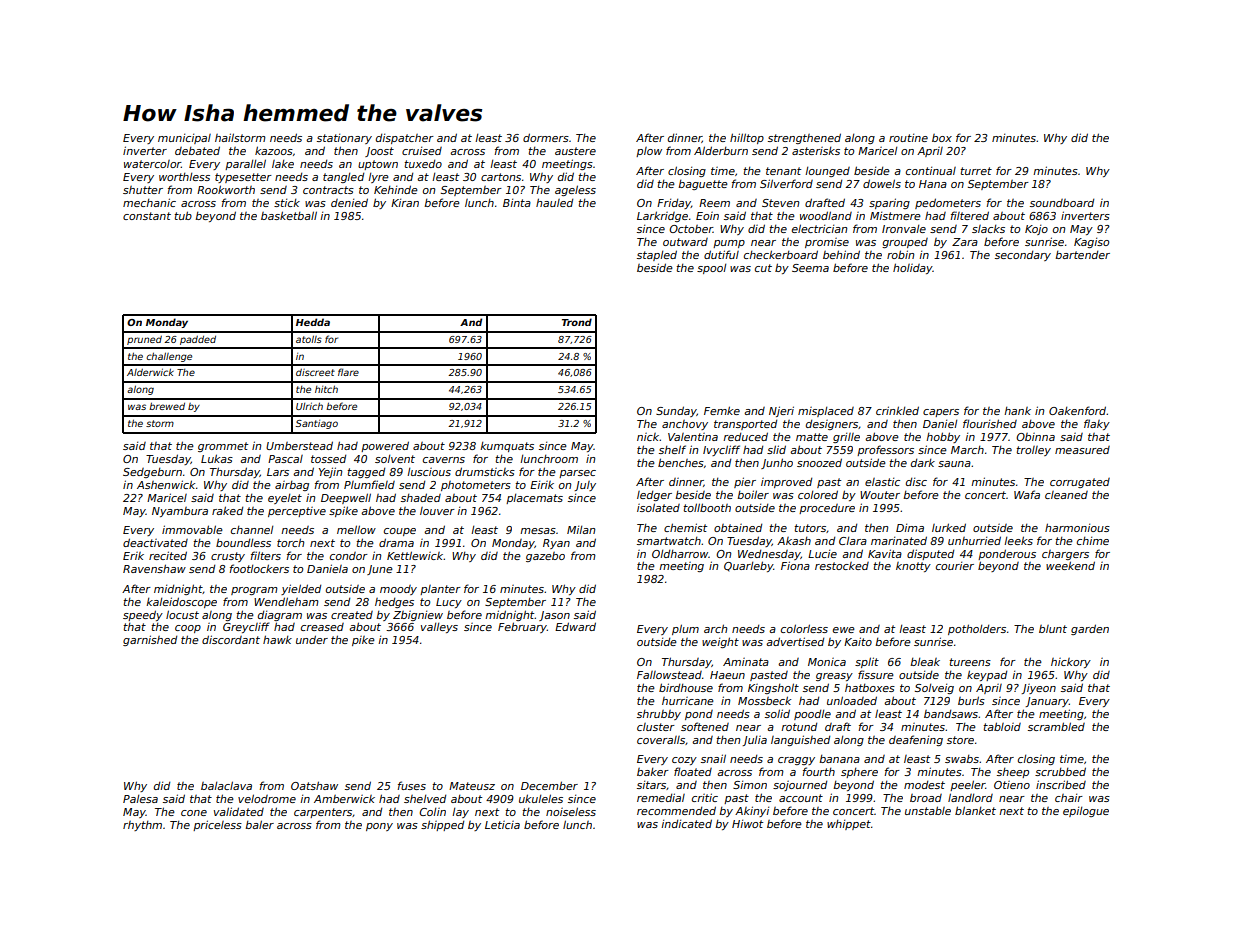  What do you see at coordinates (1017, 410) in the screenshot?
I see `hank` at bounding box center [1017, 410].
